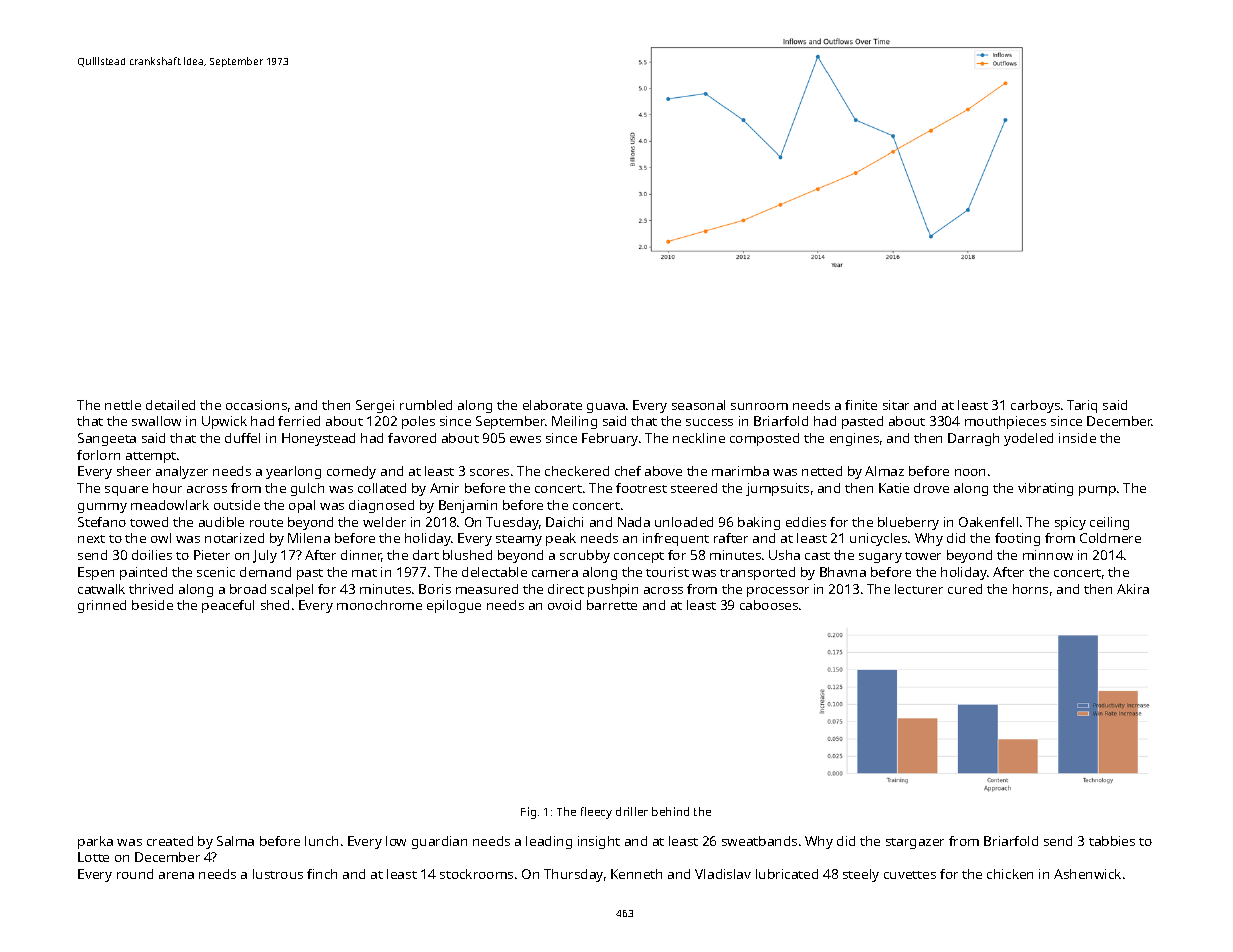  What do you see at coordinates (468, 506) in the image?
I see `Benjamin` at bounding box center [468, 506].
